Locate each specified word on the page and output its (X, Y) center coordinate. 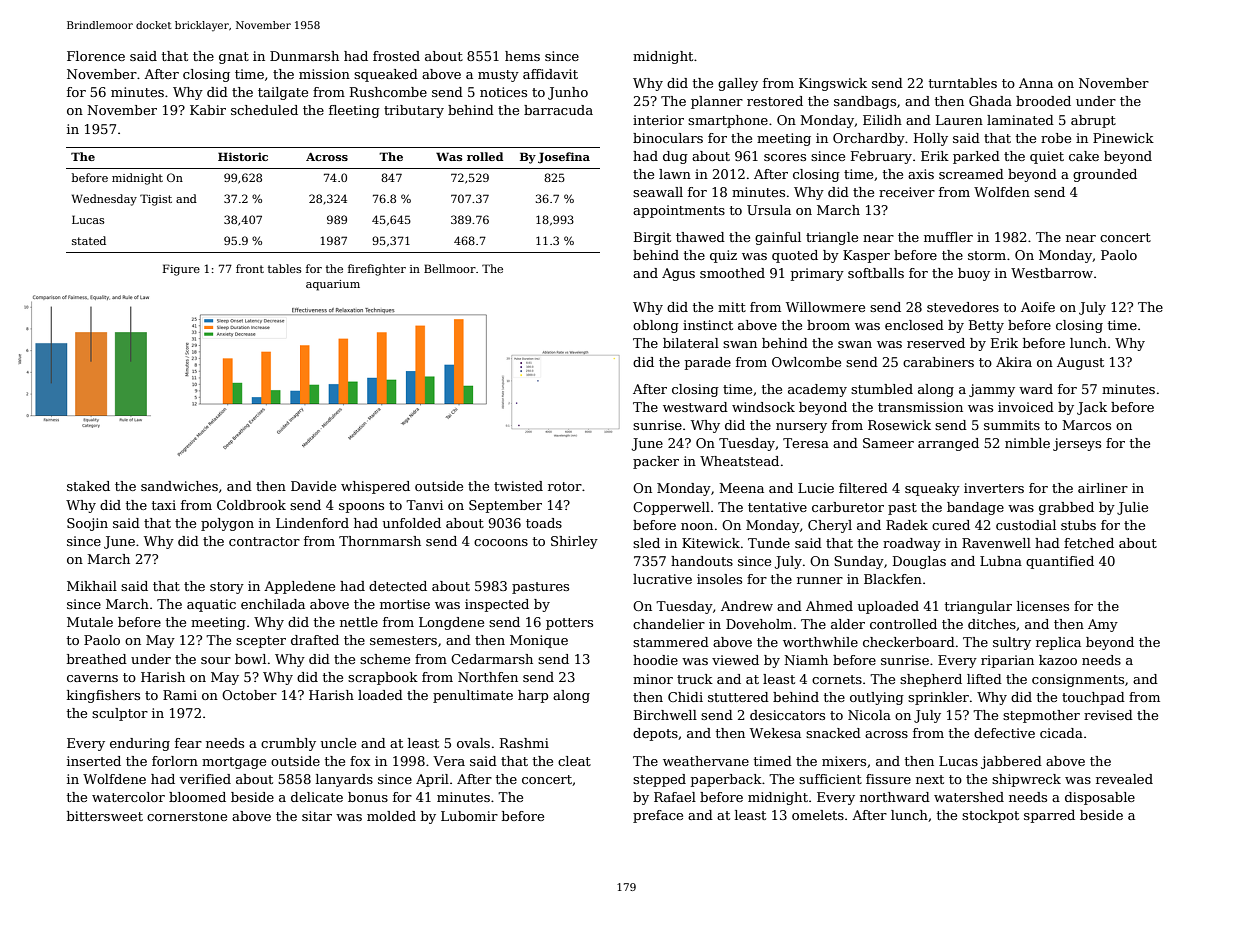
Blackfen (893, 579)
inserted (94, 761)
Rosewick (899, 425)
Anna (1036, 83)
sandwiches (179, 486)
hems (522, 56)
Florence (96, 56)
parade (708, 363)
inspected (497, 605)
